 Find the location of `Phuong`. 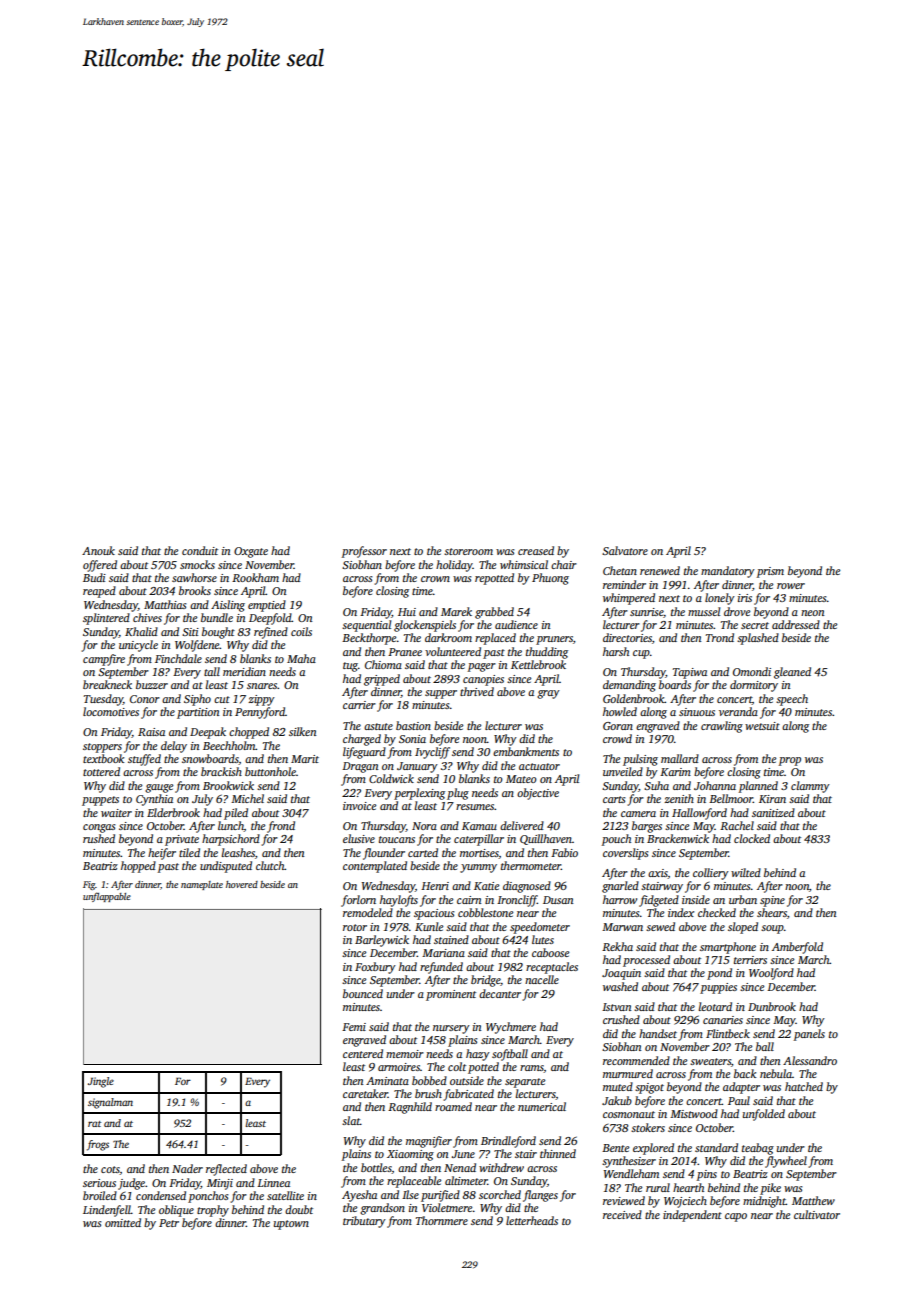

Phuong is located at coordinates (550, 579).
